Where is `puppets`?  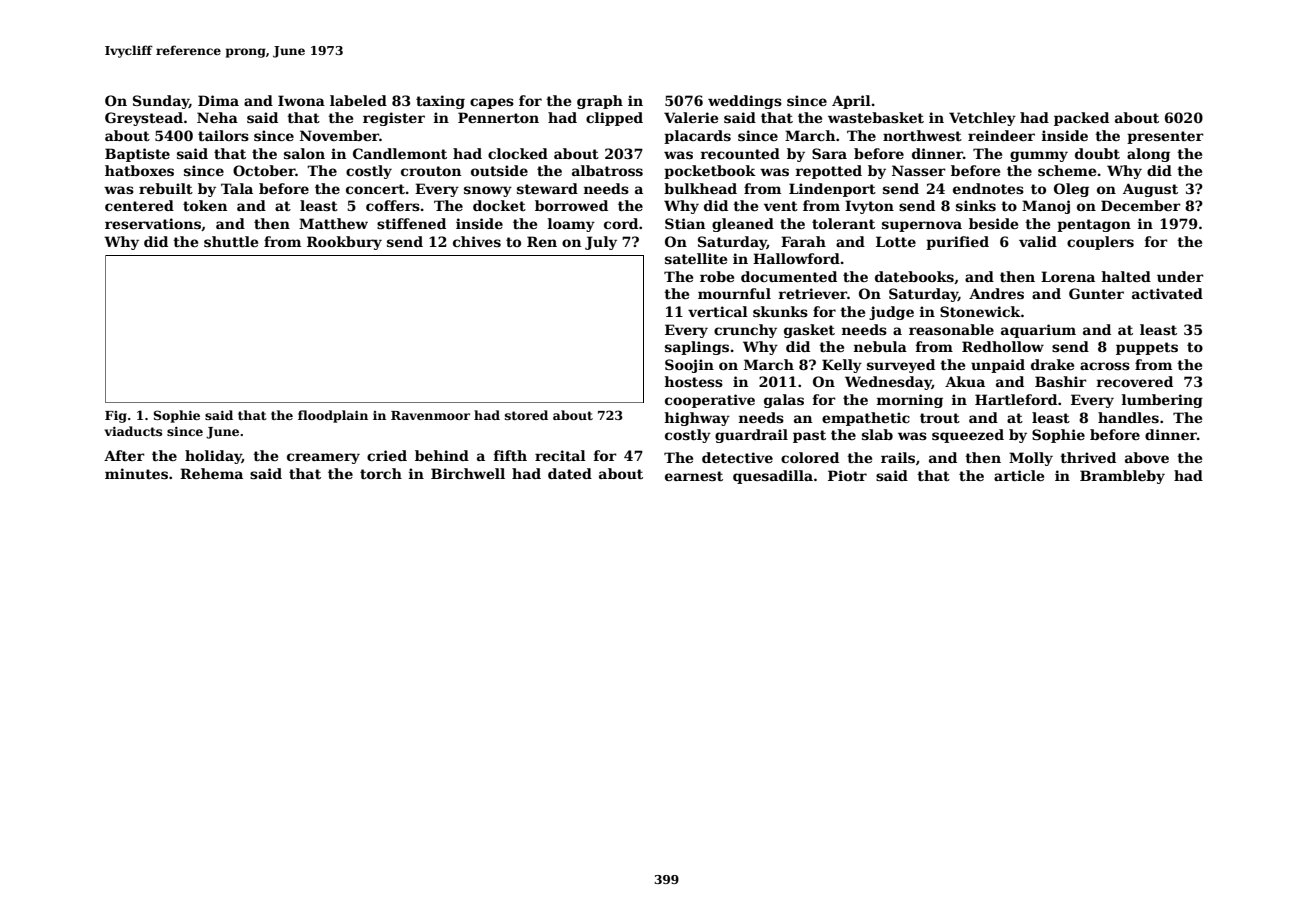
puppets is located at coordinates (1147, 348).
